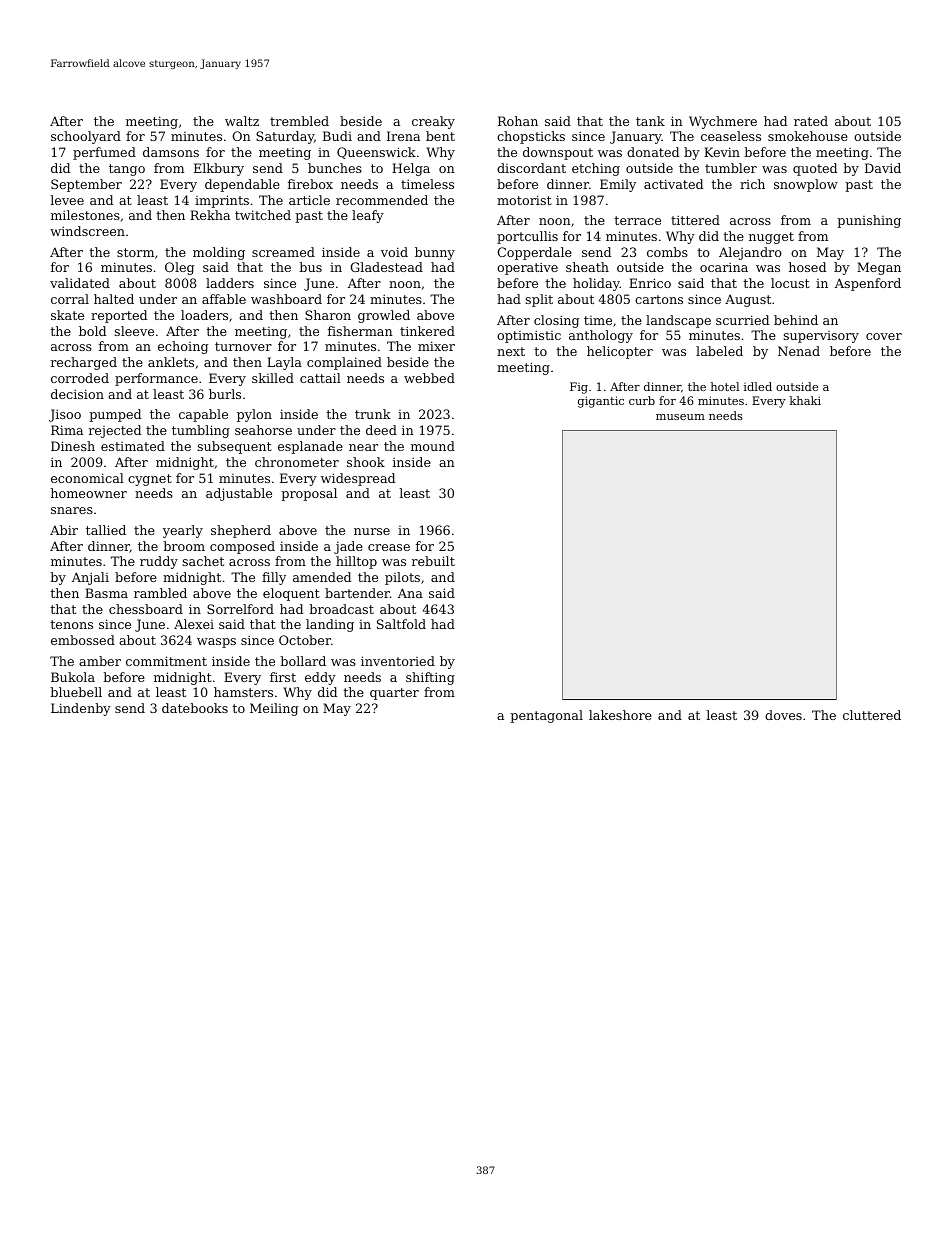 This screenshot has height=1233, width=952. I want to click on Enrico, so click(650, 283).
